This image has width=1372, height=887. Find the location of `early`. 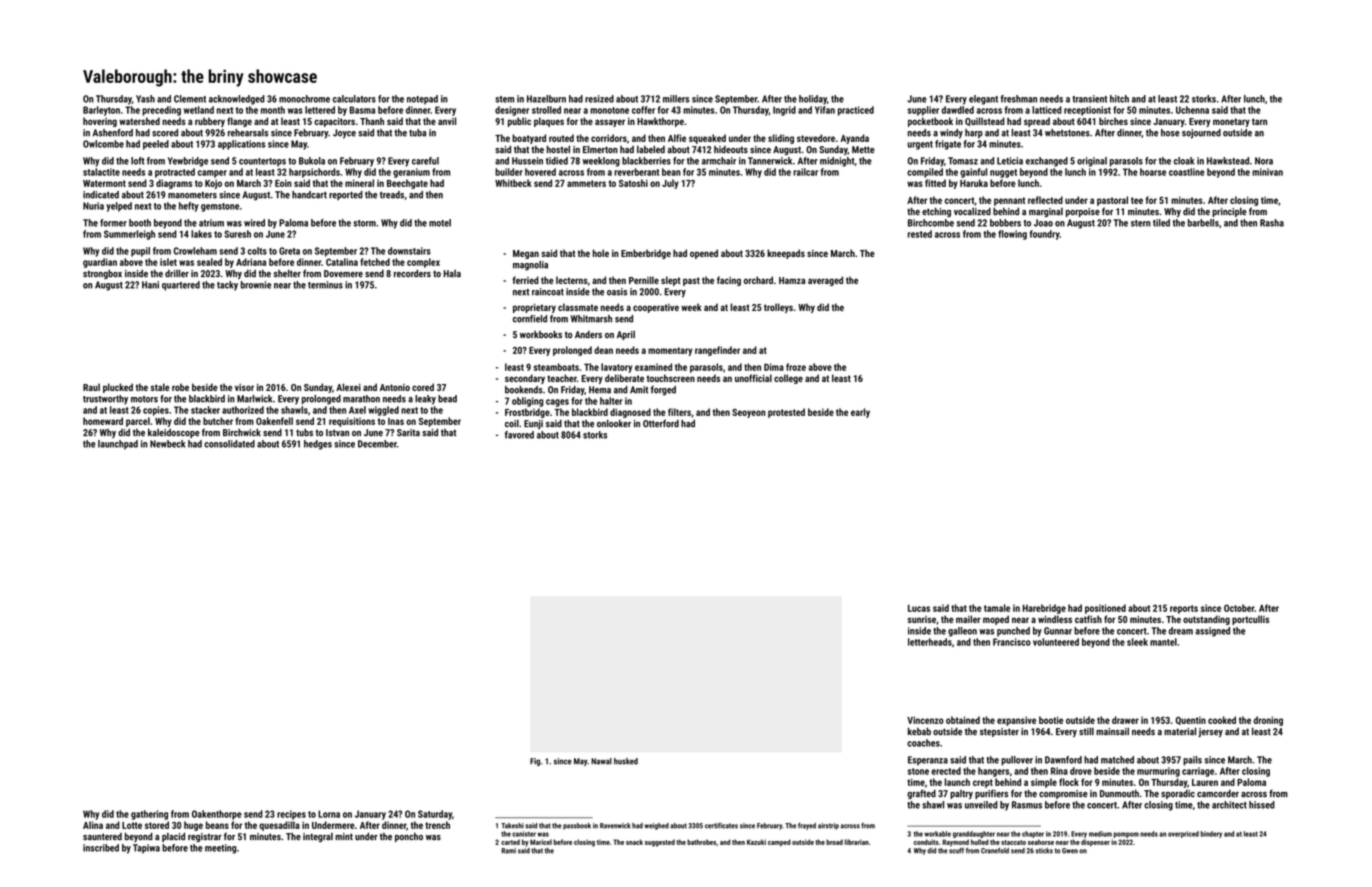

early is located at coordinates (860, 413).
